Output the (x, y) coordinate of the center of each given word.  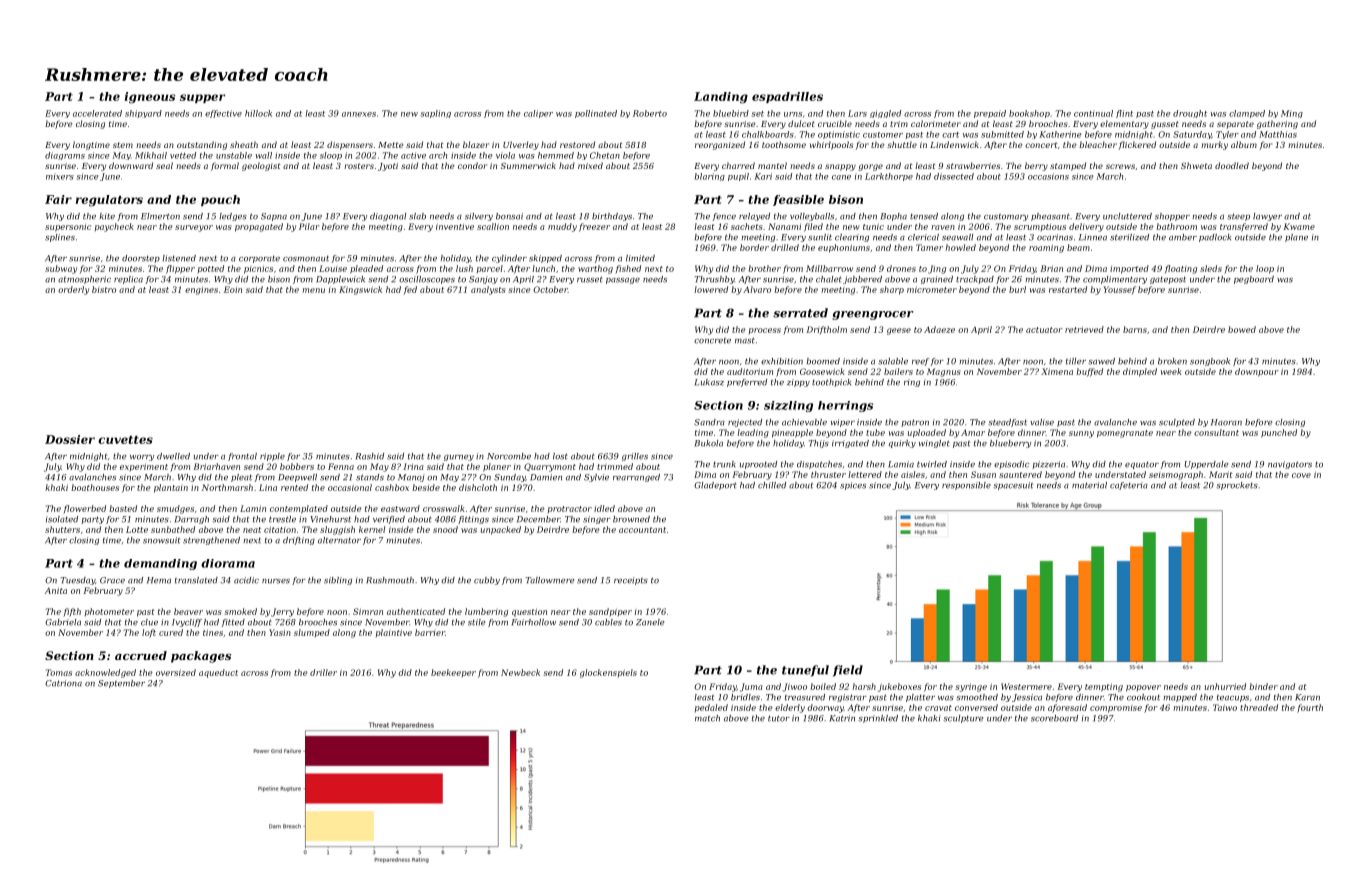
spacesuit (1013, 486)
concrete (712, 341)
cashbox (392, 487)
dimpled (1140, 372)
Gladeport (715, 486)
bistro (104, 289)
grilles (635, 457)
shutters (62, 529)
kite (107, 216)
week (1171, 371)
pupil (738, 177)
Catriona (63, 683)
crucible (835, 123)
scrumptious (1040, 227)
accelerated (97, 113)
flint (1124, 114)
